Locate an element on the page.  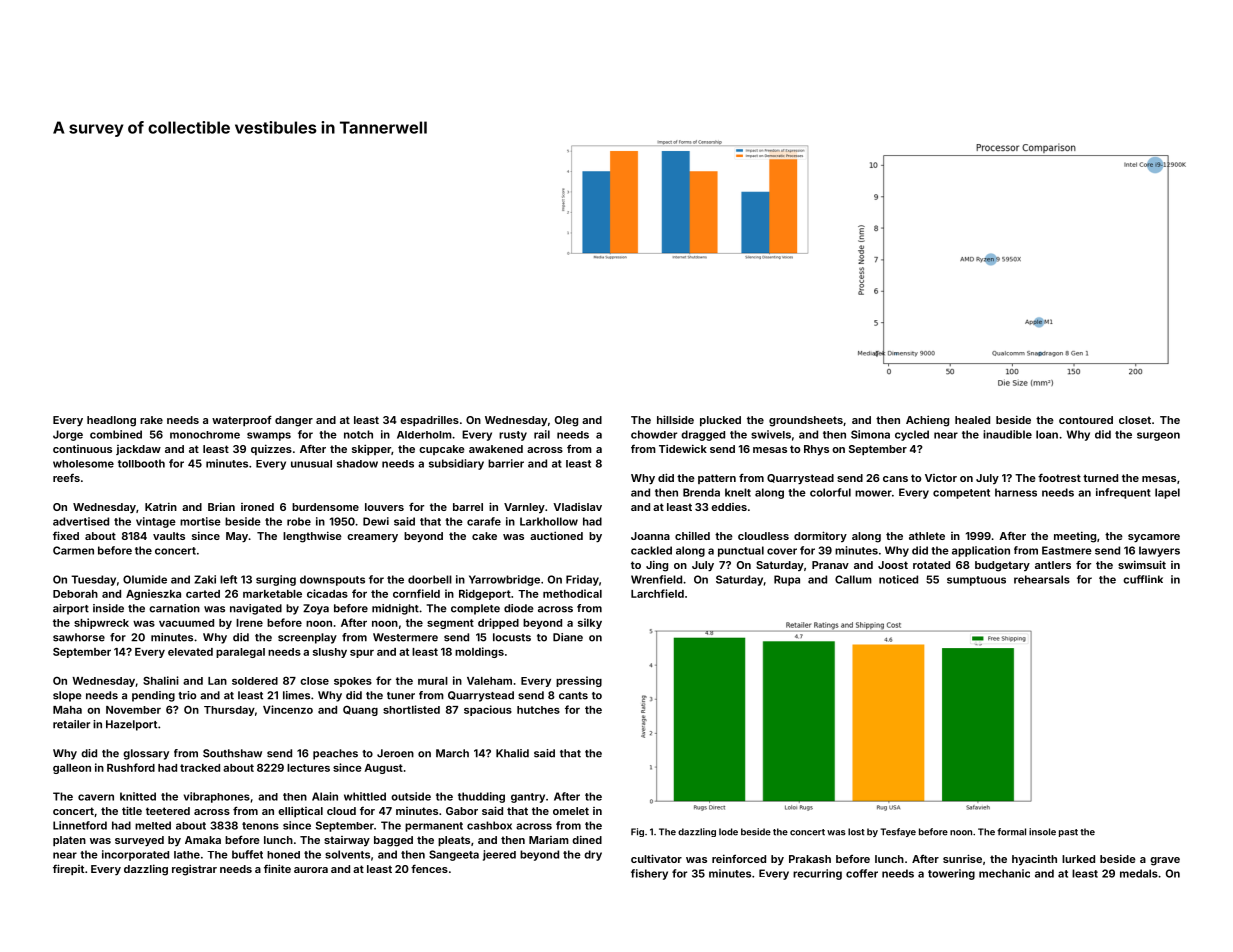
notch is located at coordinates (358, 434).
